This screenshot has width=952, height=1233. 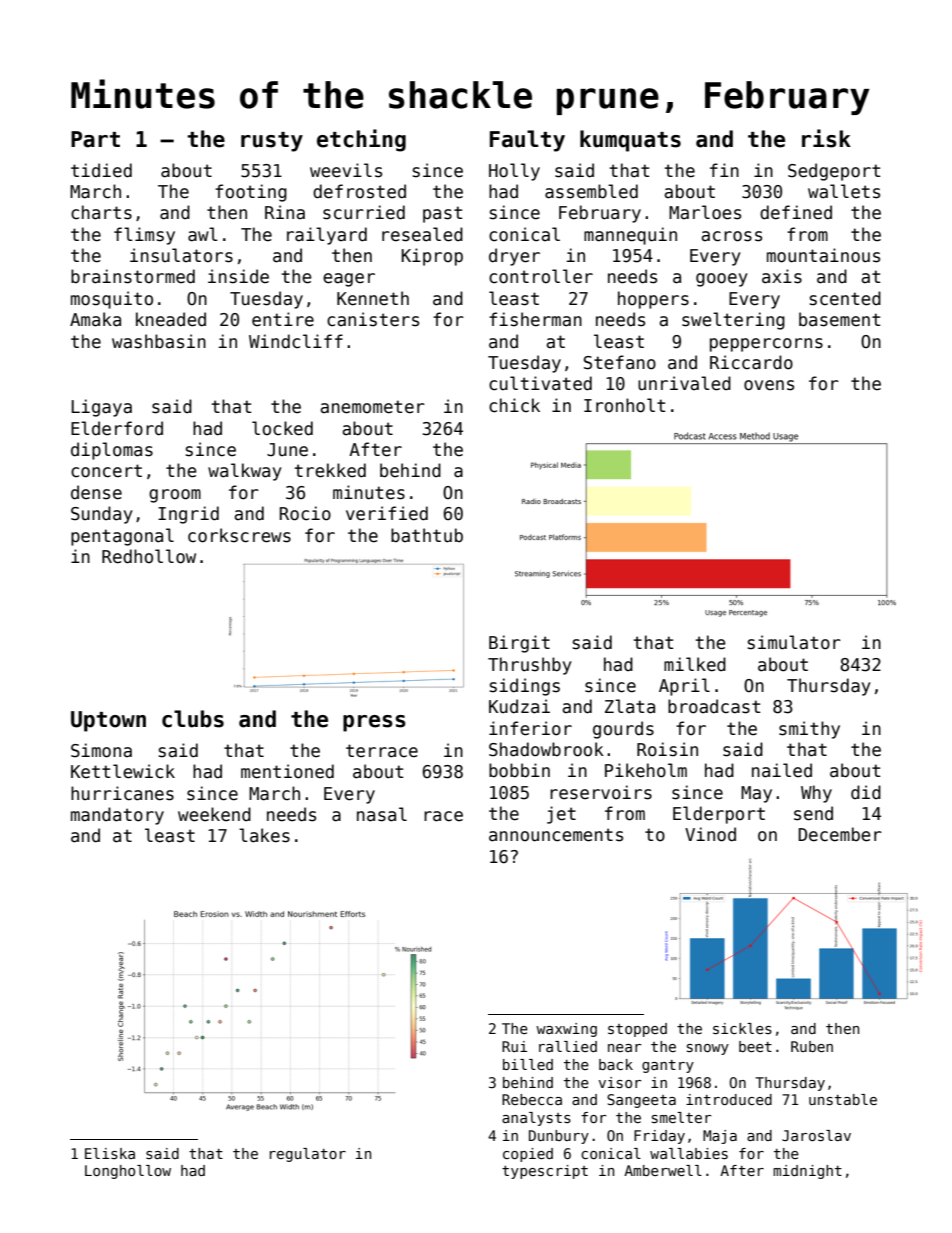 What do you see at coordinates (733, 321) in the screenshot?
I see `sweltering` at bounding box center [733, 321].
